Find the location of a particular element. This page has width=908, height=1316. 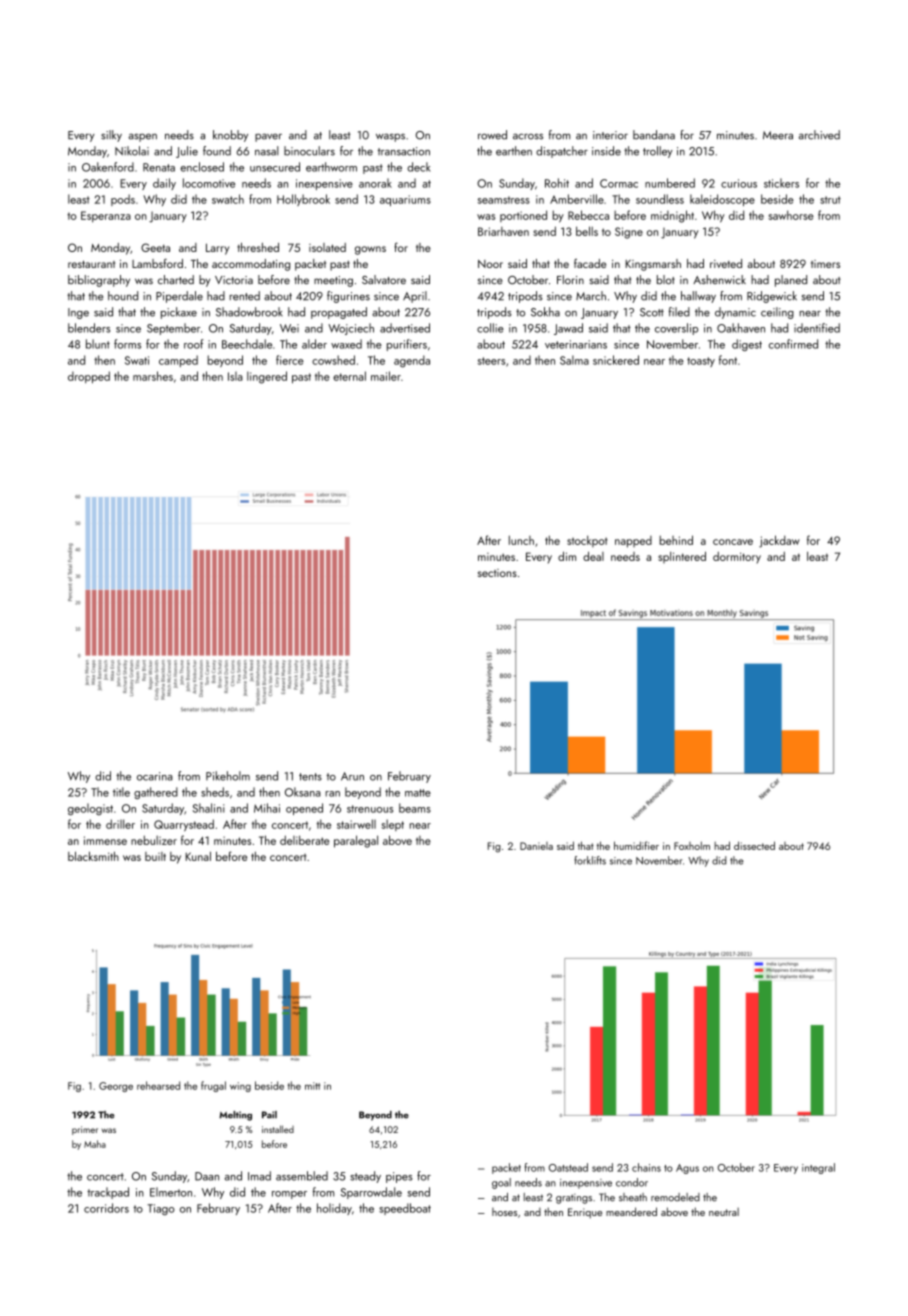

strenuous is located at coordinates (370, 809).
